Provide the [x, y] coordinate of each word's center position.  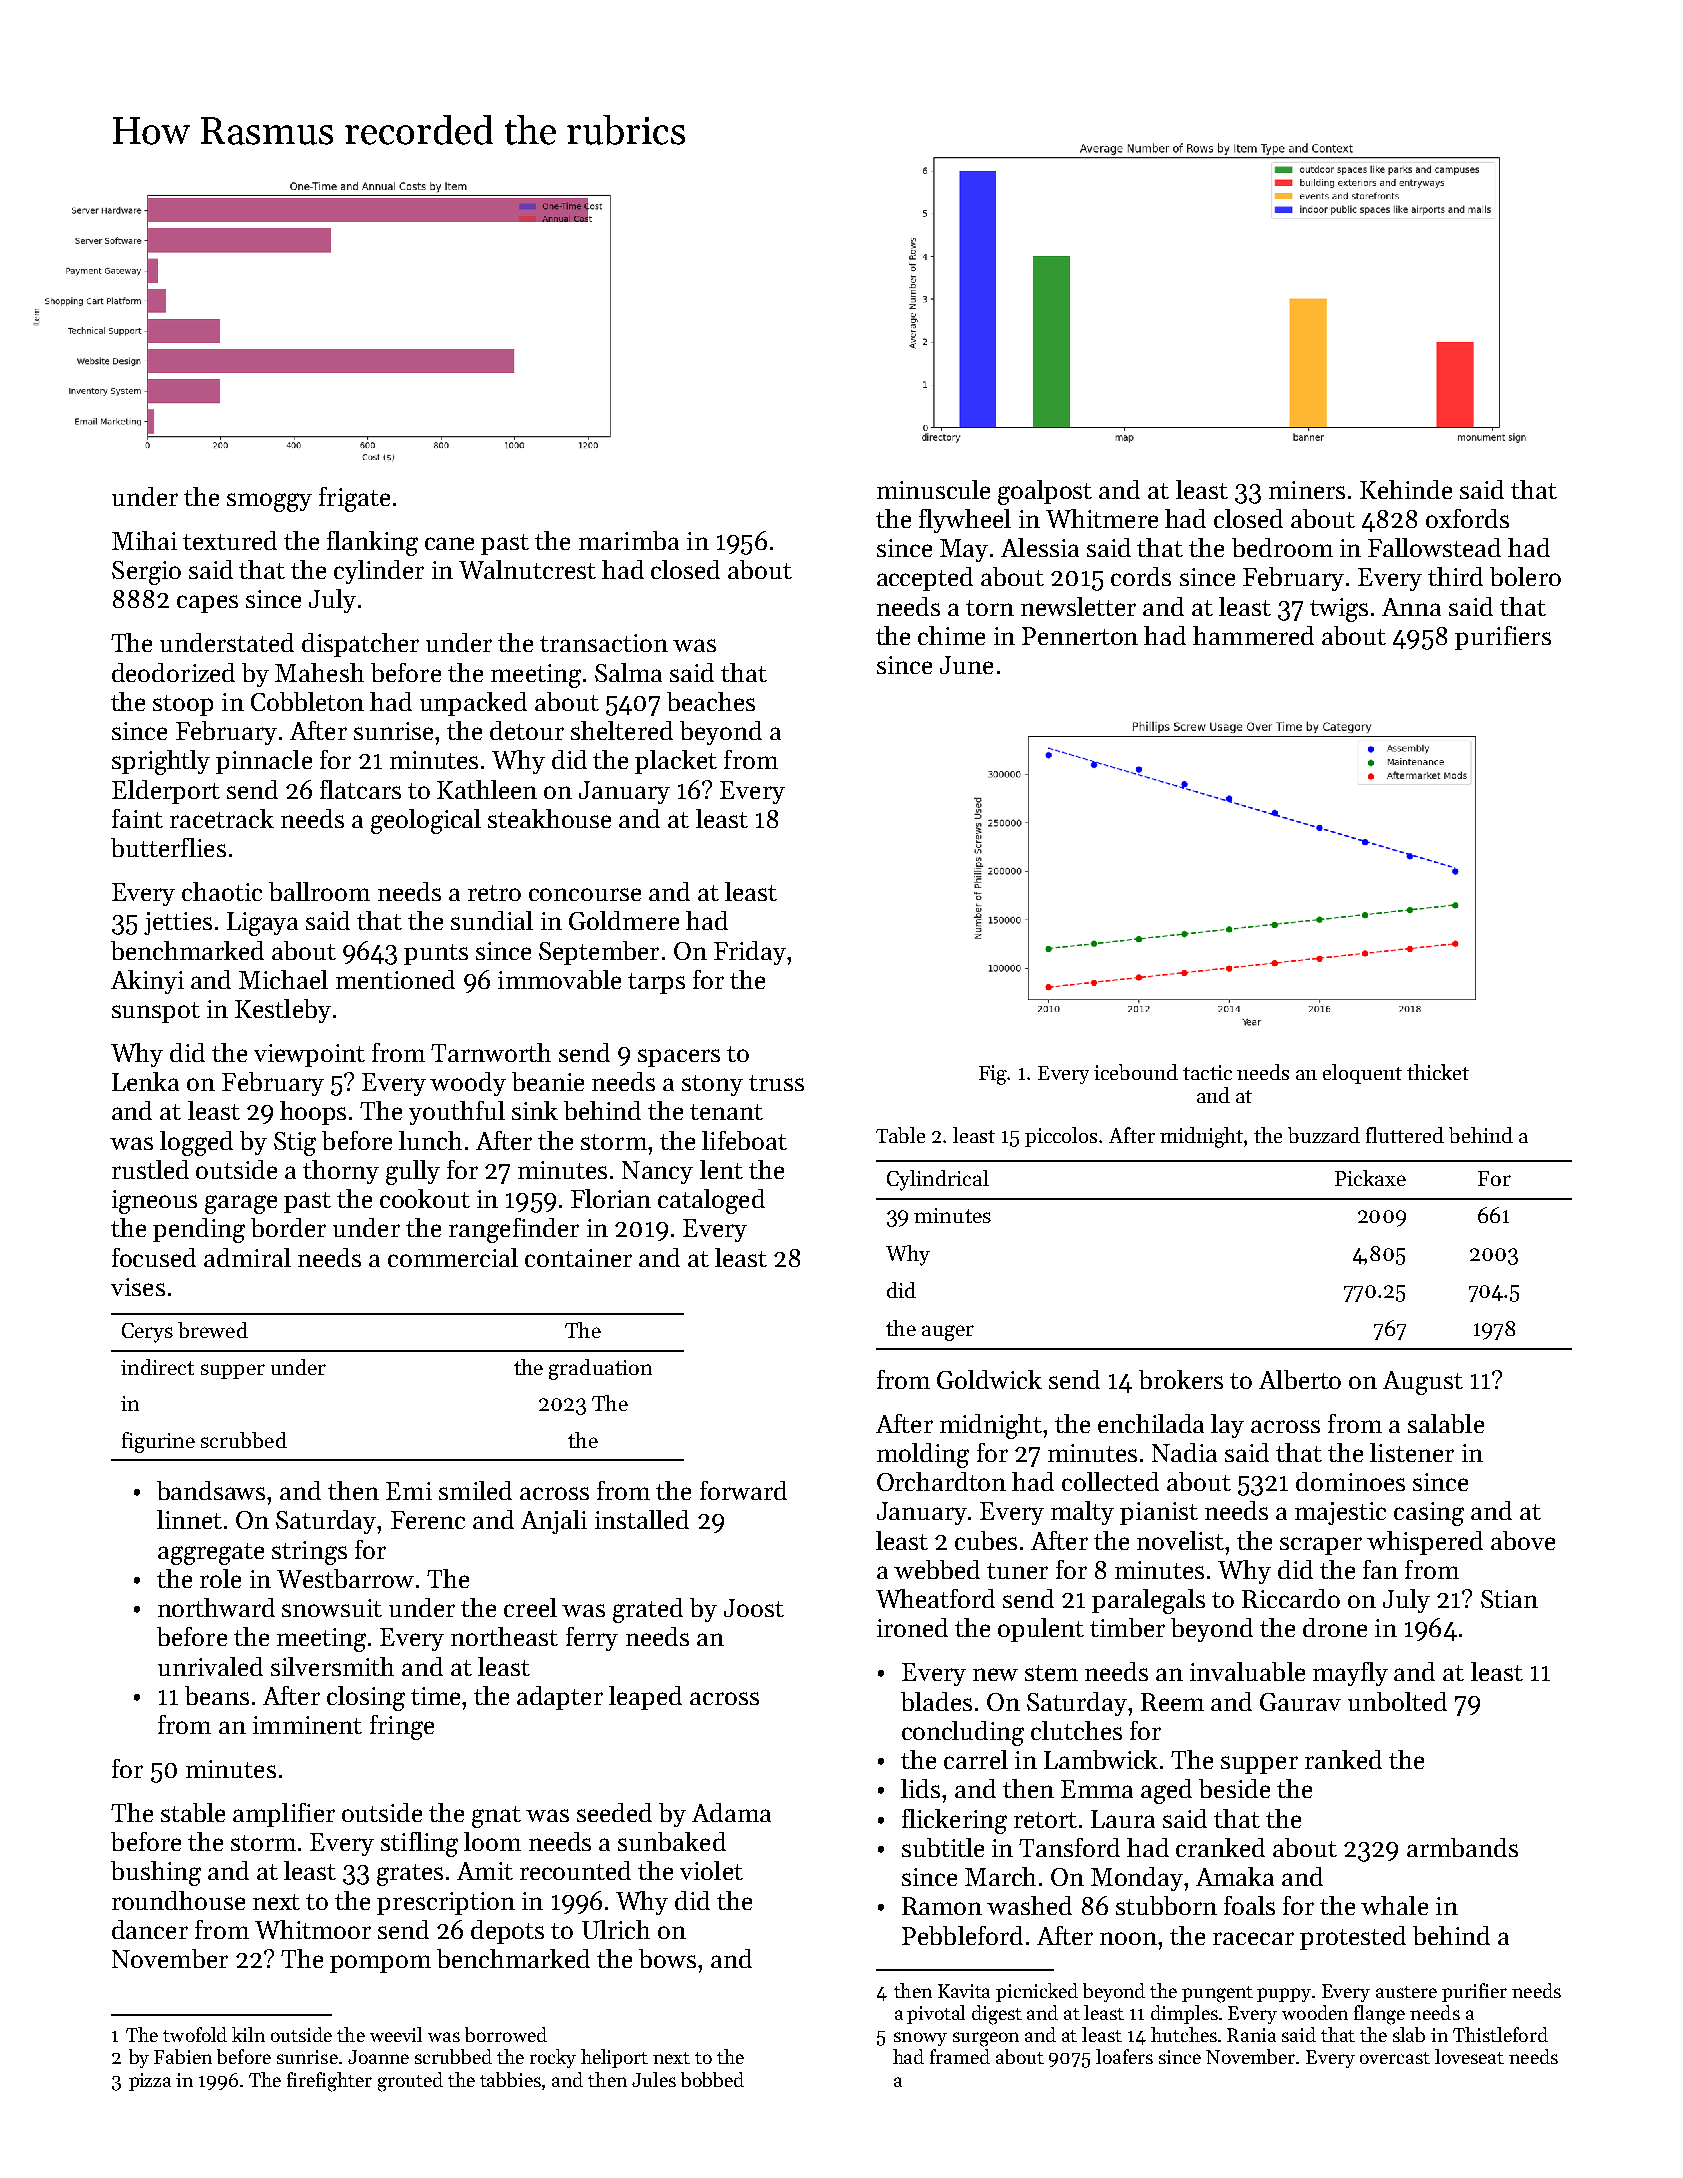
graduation [600, 1369]
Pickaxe [1370, 1178]
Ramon [942, 1906]
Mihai [144, 540]
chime [951, 635]
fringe [402, 1727]
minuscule [933, 489]
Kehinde [1406, 489]
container [578, 1258]
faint [137, 818]
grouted [410, 2082]
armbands [1462, 1847]
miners [1307, 490]
